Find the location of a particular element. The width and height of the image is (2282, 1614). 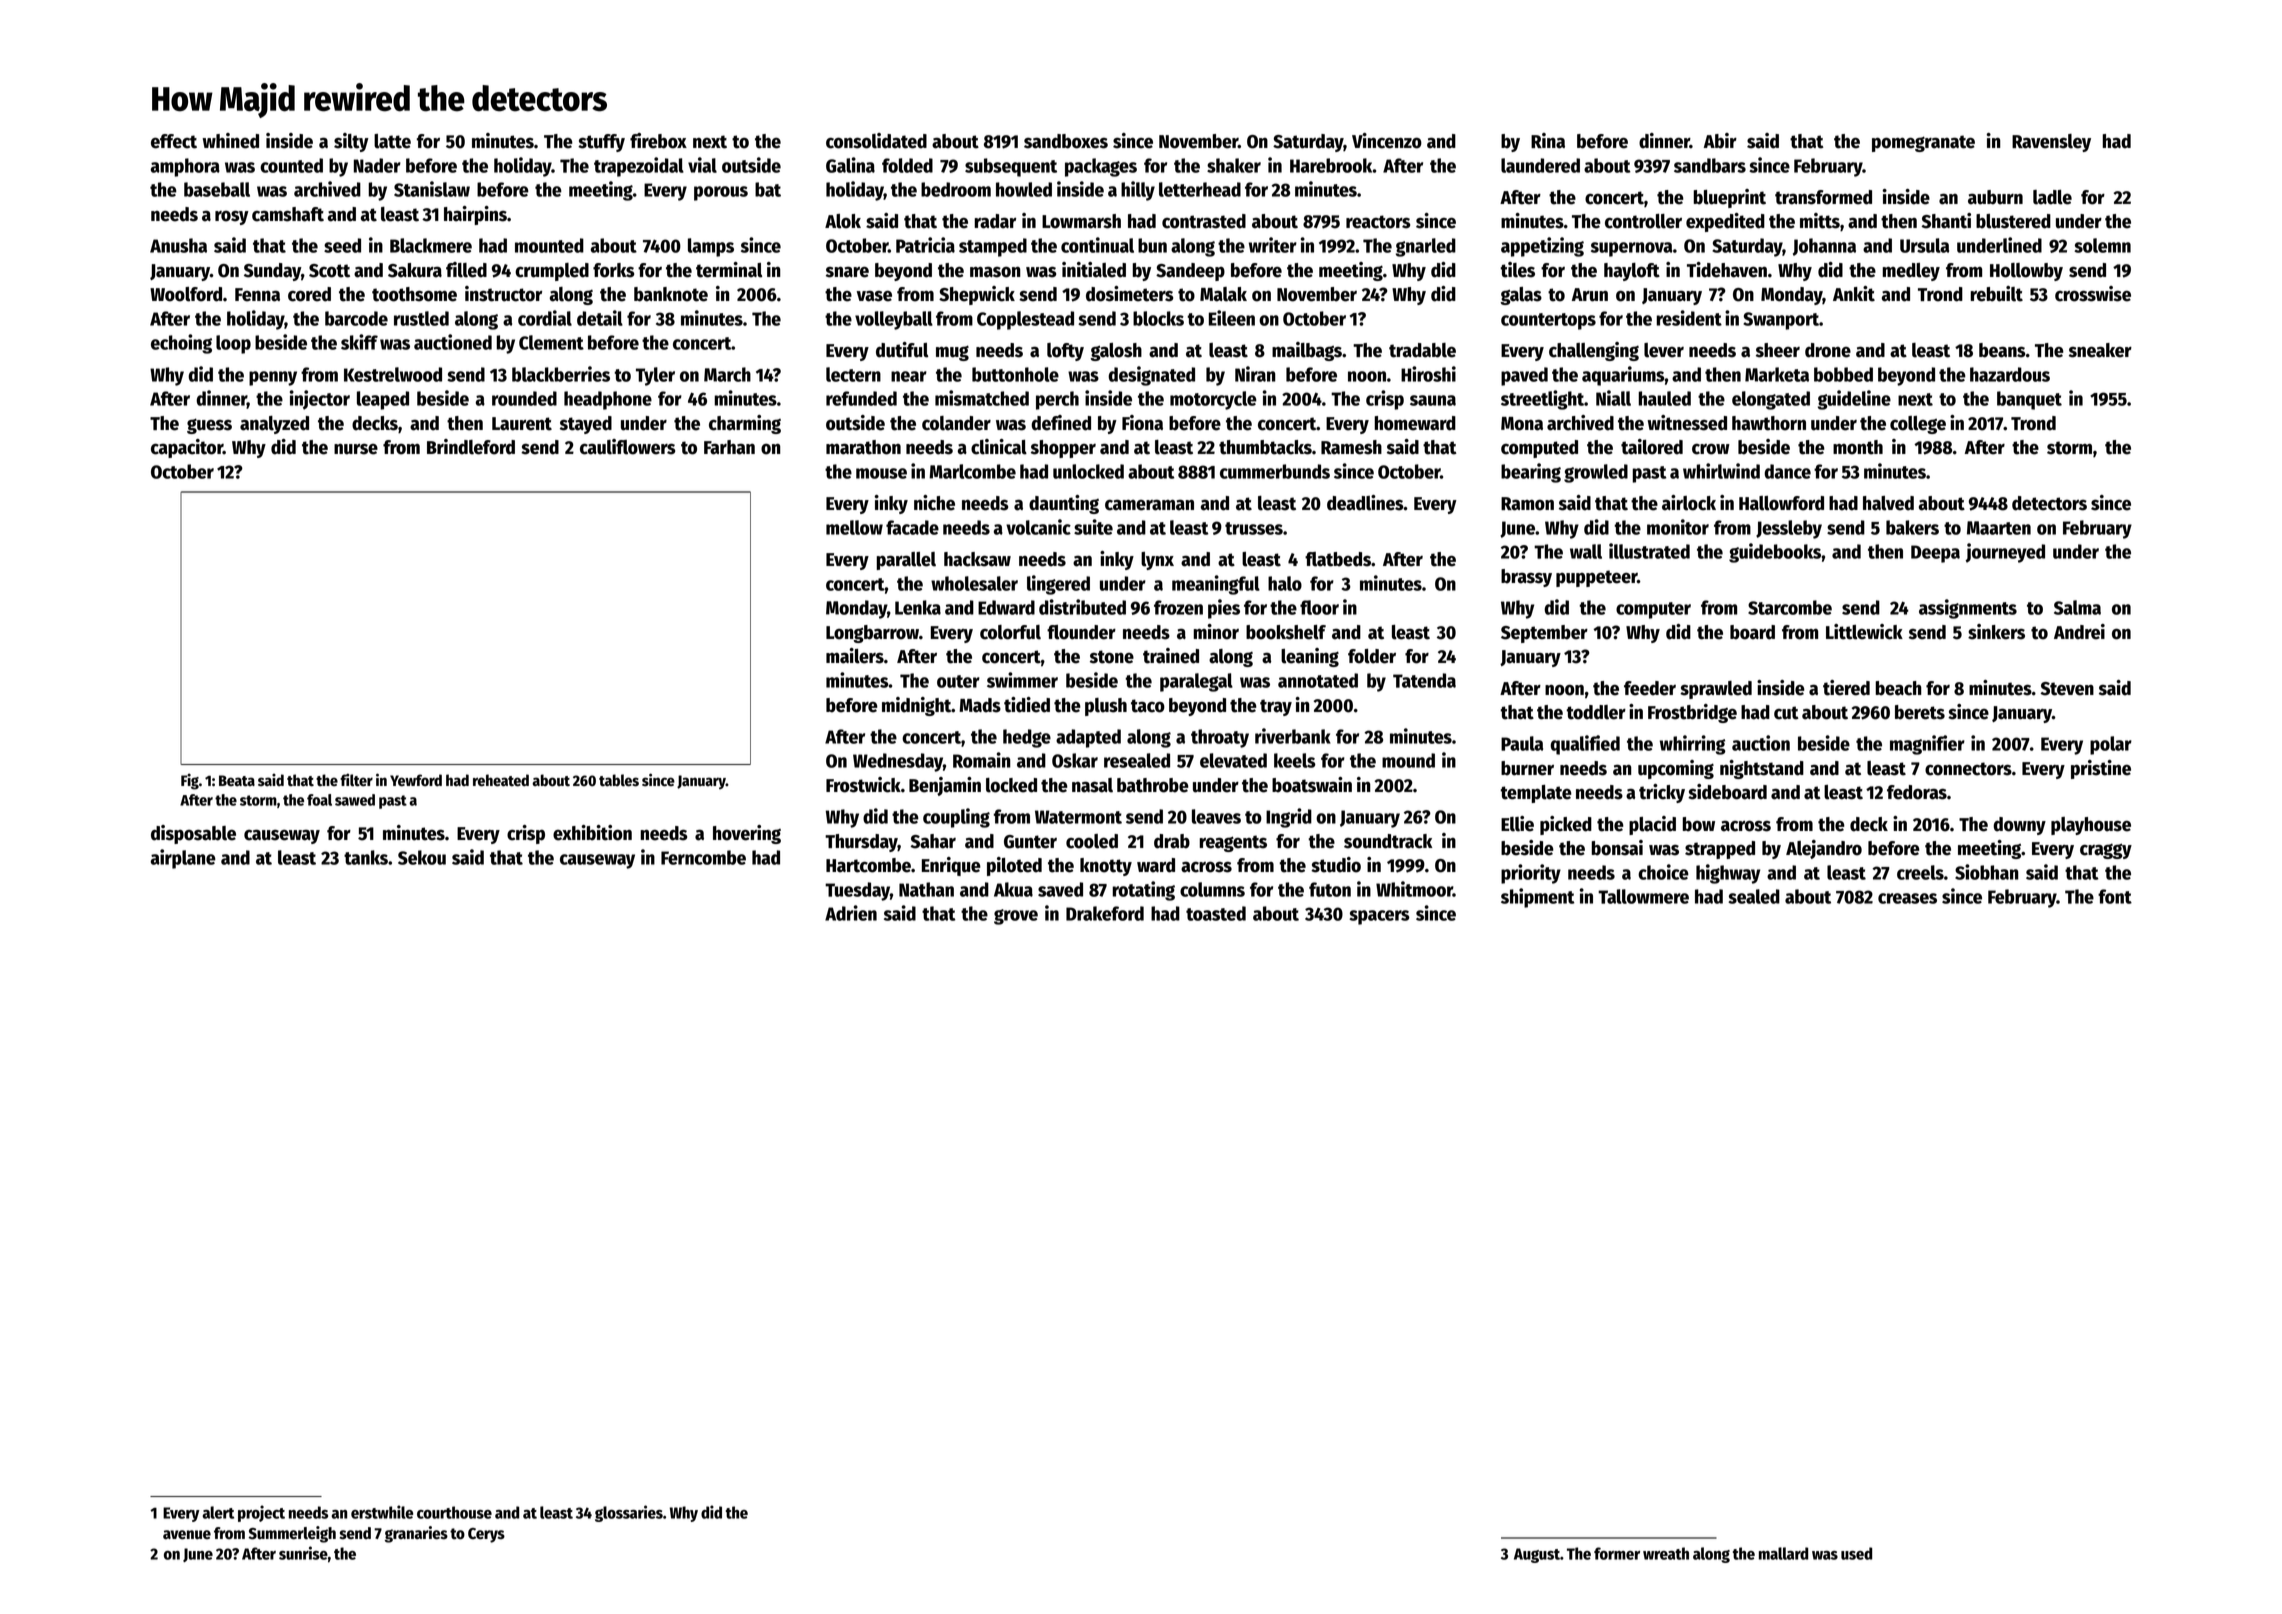

Cerys is located at coordinates (486, 1535).
